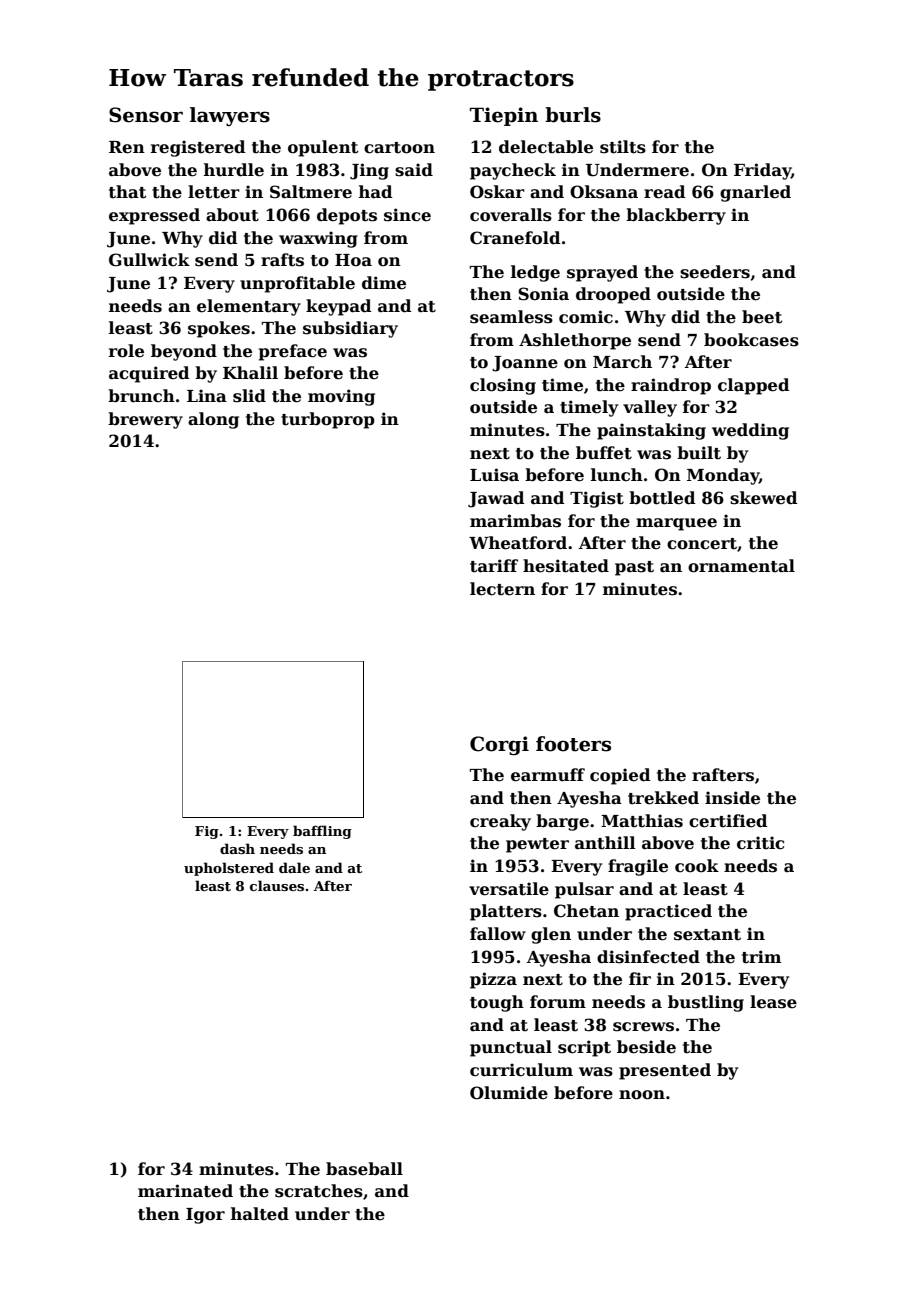 The width and height of the page is (908, 1316). Describe the element at coordinates (407, 215) in the page. I see `since` at that location.
